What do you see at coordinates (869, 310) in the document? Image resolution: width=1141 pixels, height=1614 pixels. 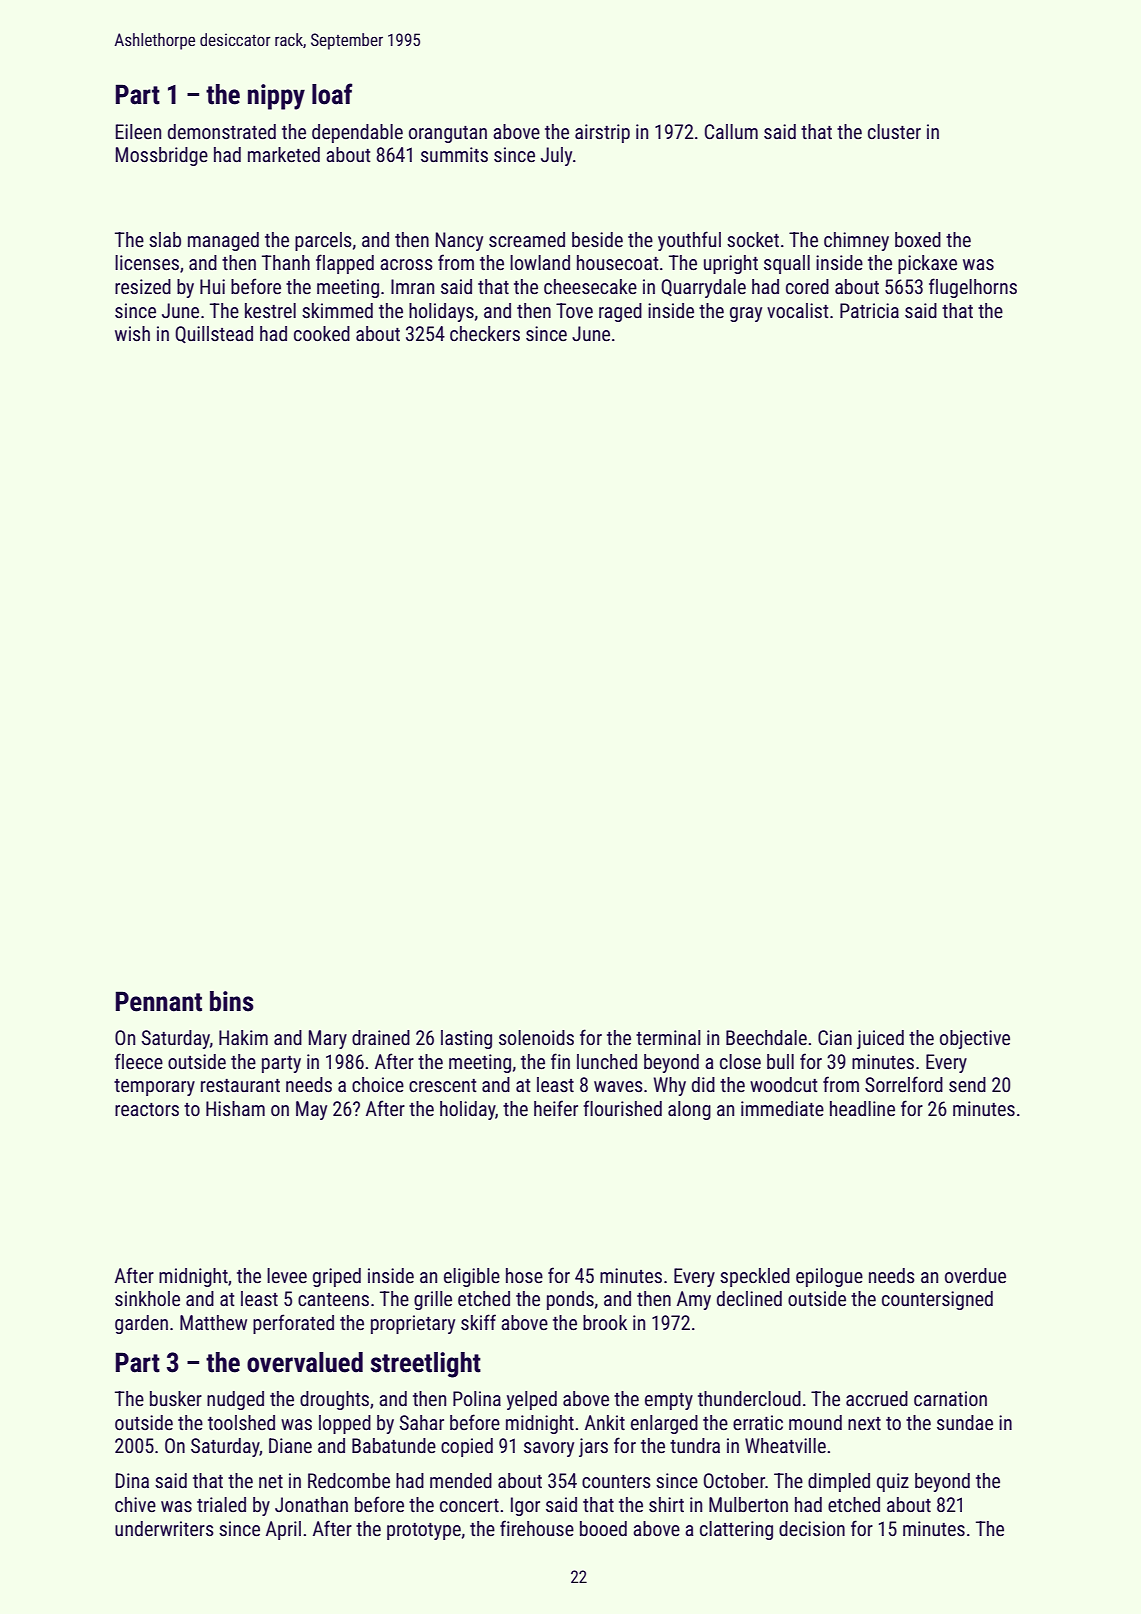 I see `Patricia` at bounding box center [869, 310].
